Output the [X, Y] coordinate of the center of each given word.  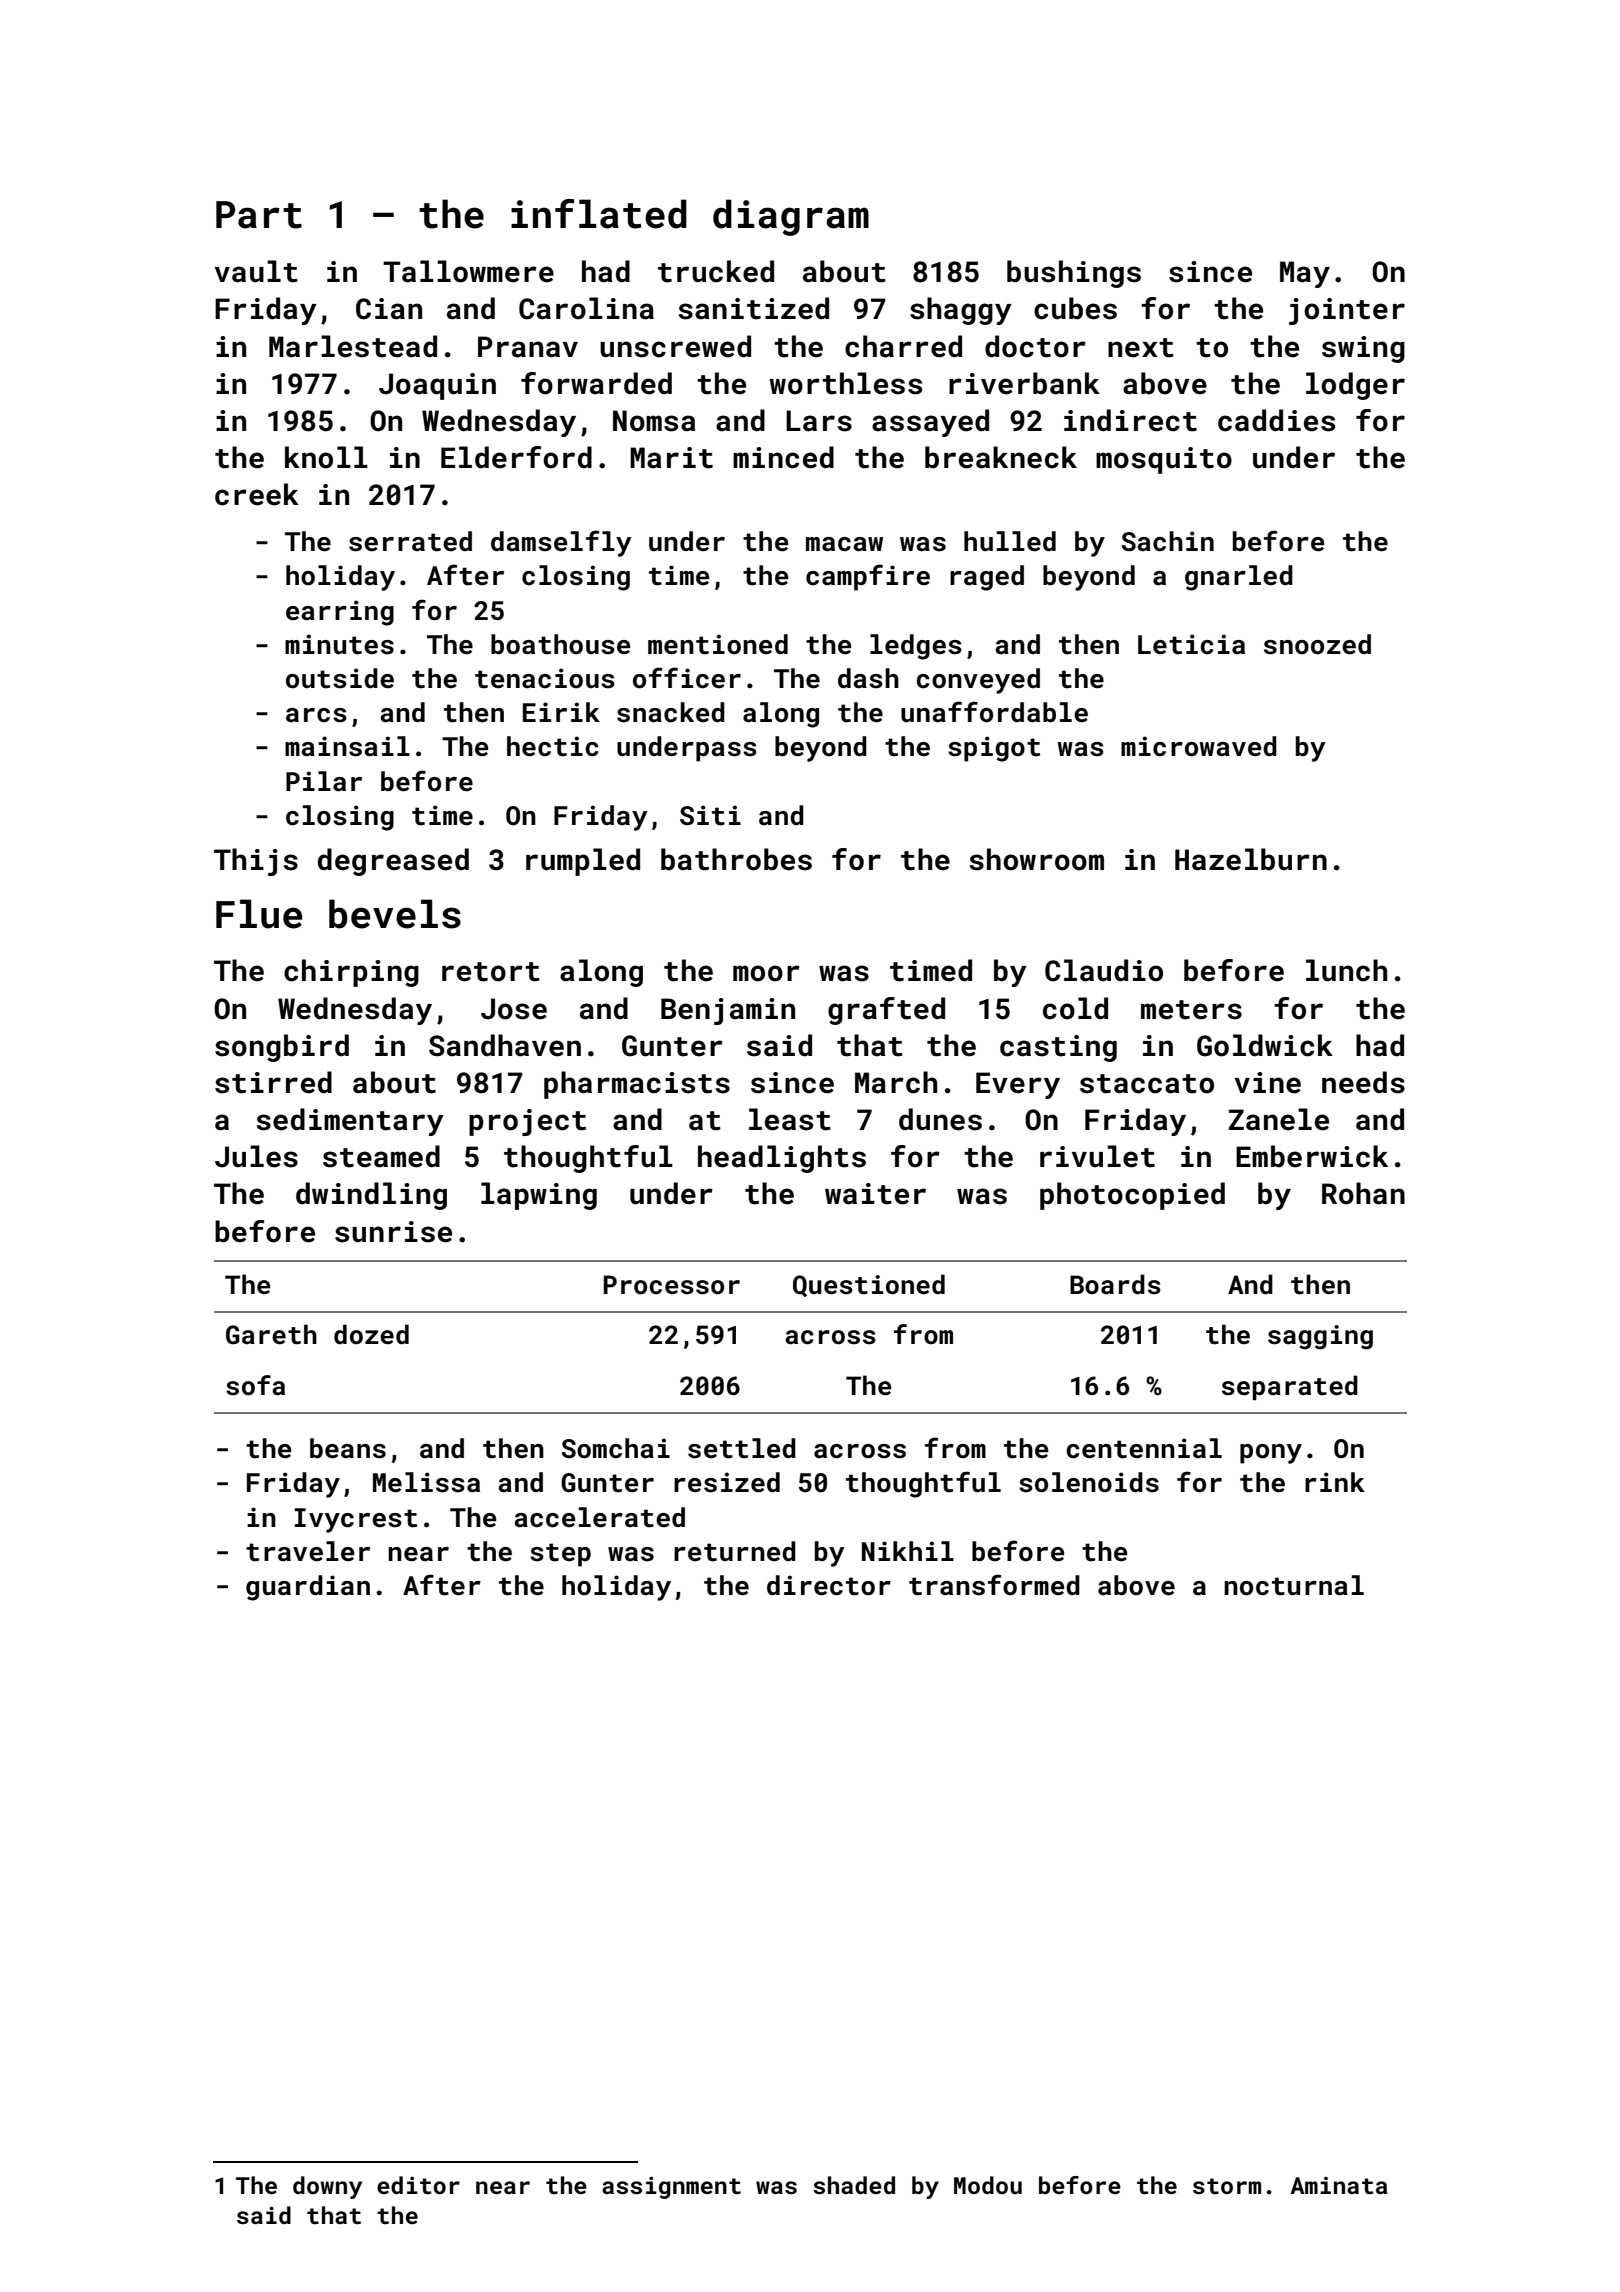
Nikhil [908, 1551]
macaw [844, 544]
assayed [930, 423]
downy [327, 2187]
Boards [1115, 1284]
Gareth [271, 1334]
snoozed [1317, 644]
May [1305, 274]
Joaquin [437, 386]
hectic [553, 746]
